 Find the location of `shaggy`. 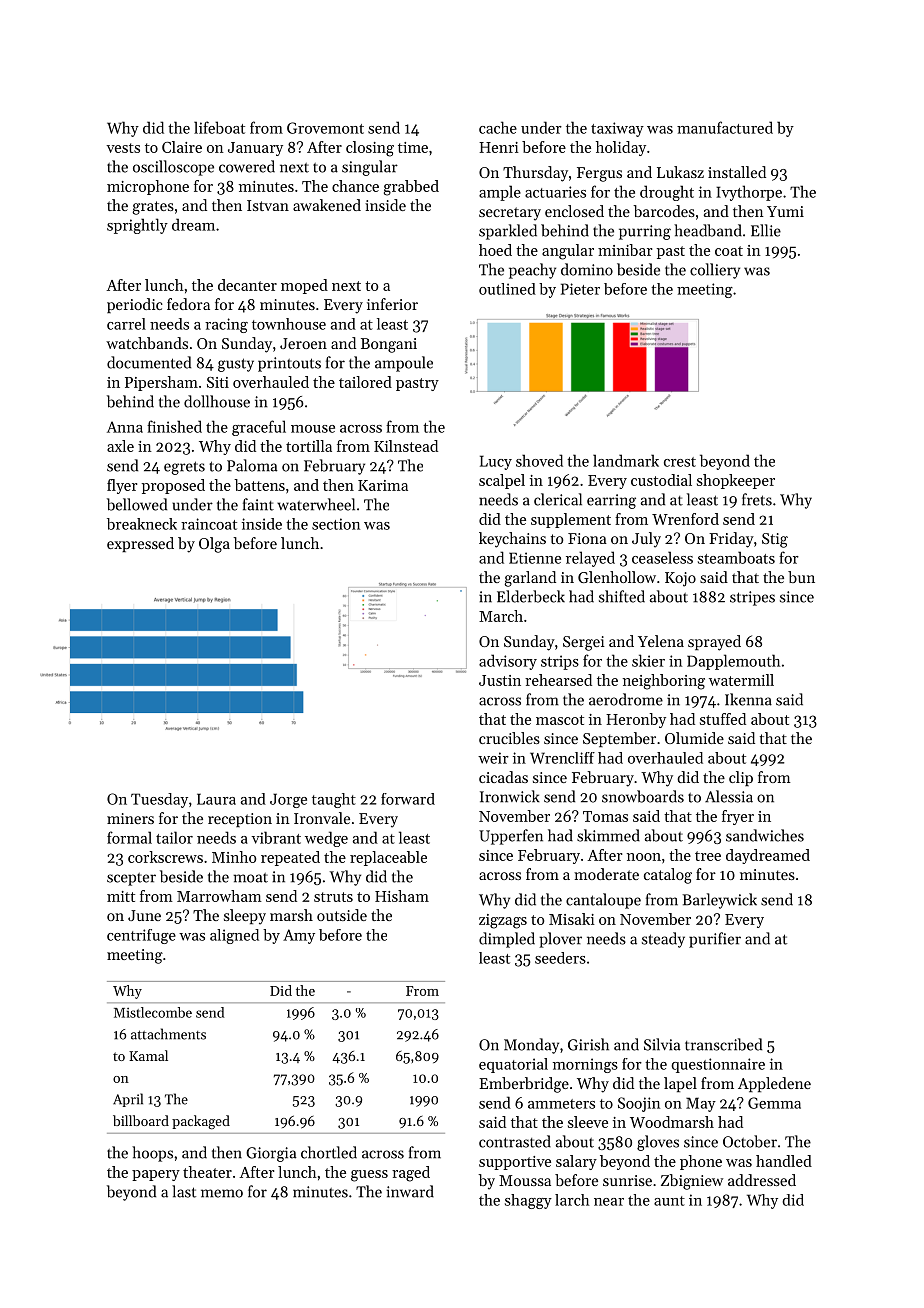

shaggy is located at coordinates (528, 1201).
